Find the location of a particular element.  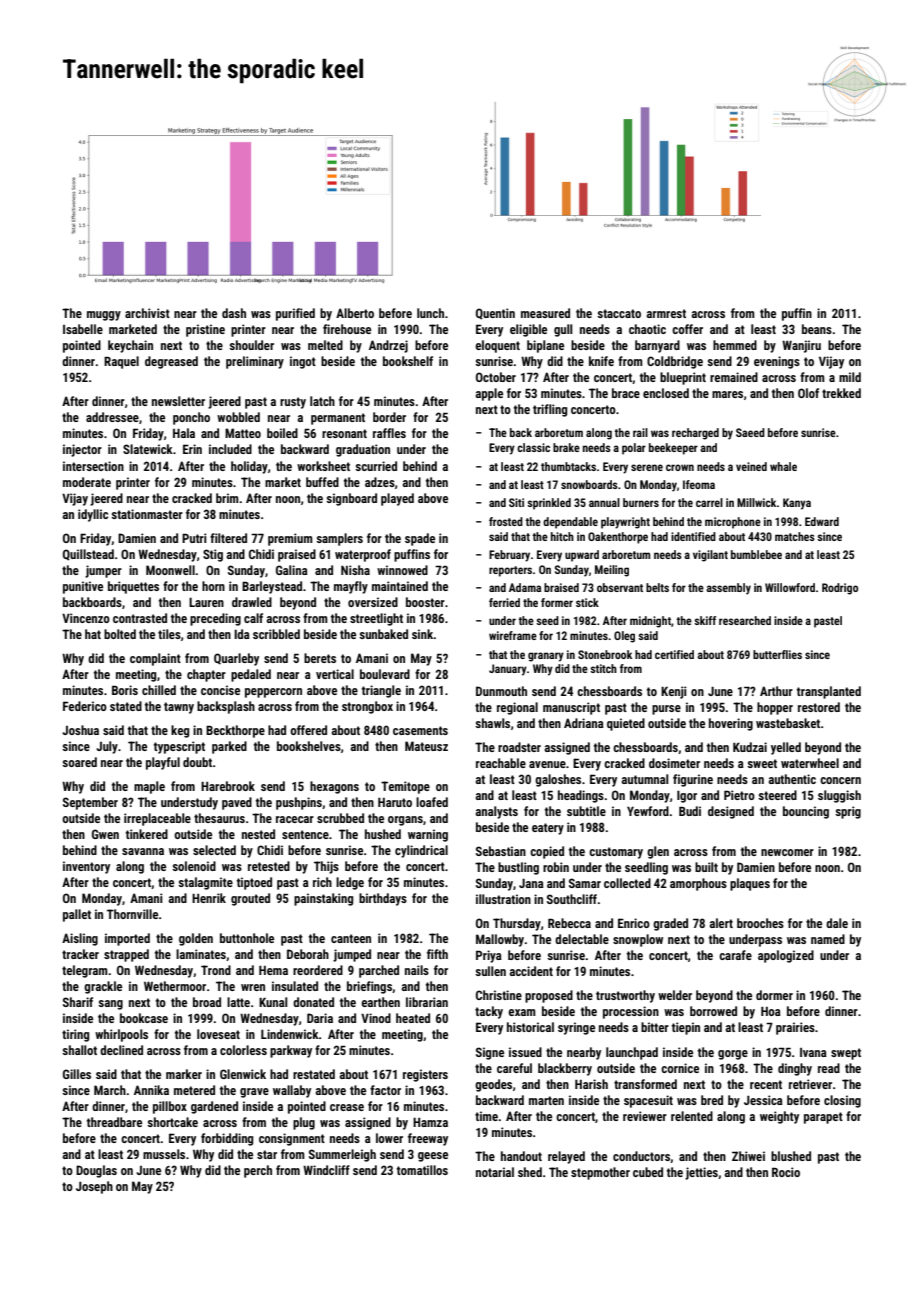

Meiling is located at coordinates (612, 571).
